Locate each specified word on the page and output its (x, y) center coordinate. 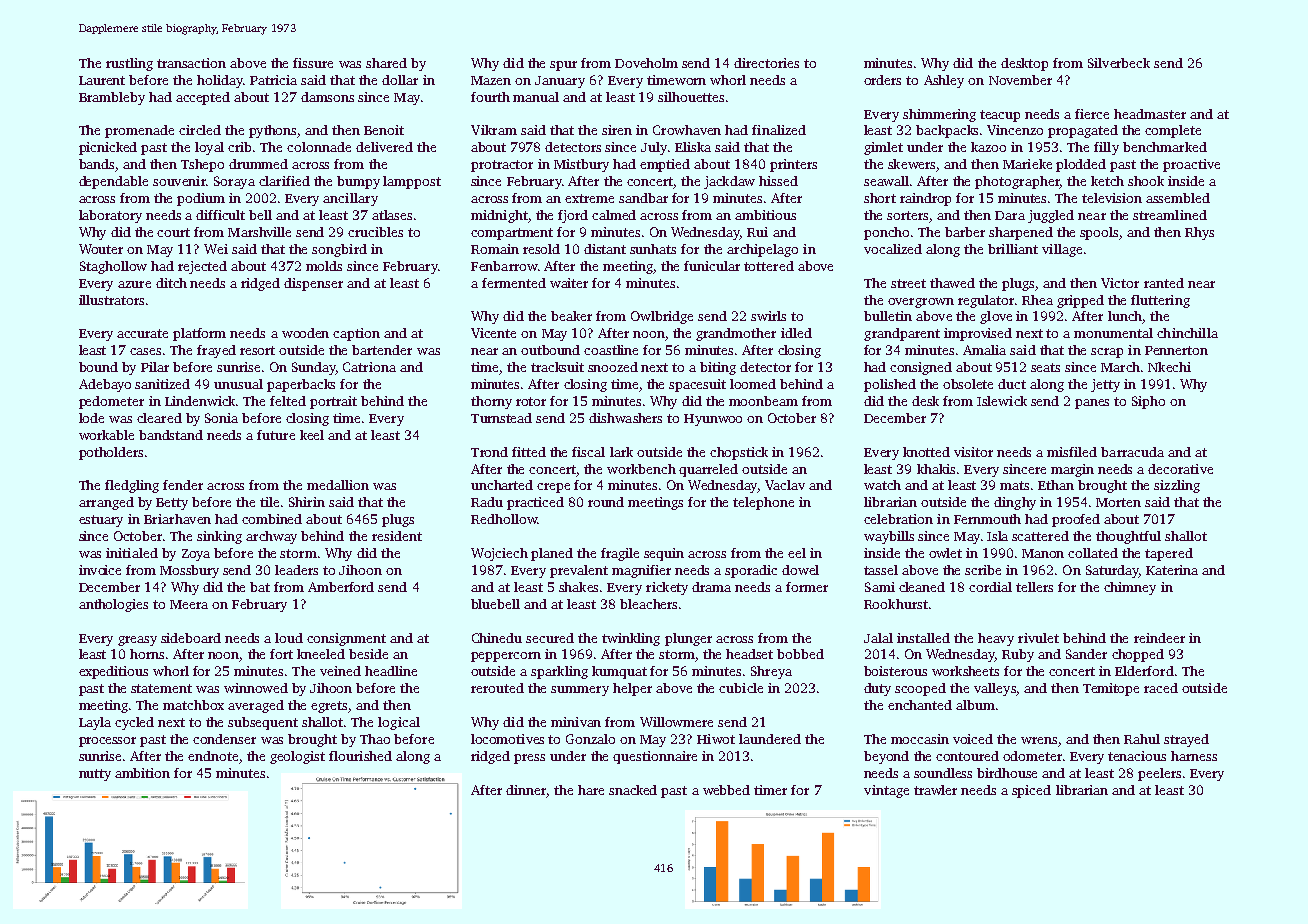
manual (536, 97)
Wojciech (499, 554)
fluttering (1160, 301)
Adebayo (105, 385)
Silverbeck (1119, 63)
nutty (95, 775)
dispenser (313, 284)
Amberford (341, 587)
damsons (327, 97)
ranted (1164, 283)
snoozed (613, 367)
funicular (712, 266)
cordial (990, 587)
